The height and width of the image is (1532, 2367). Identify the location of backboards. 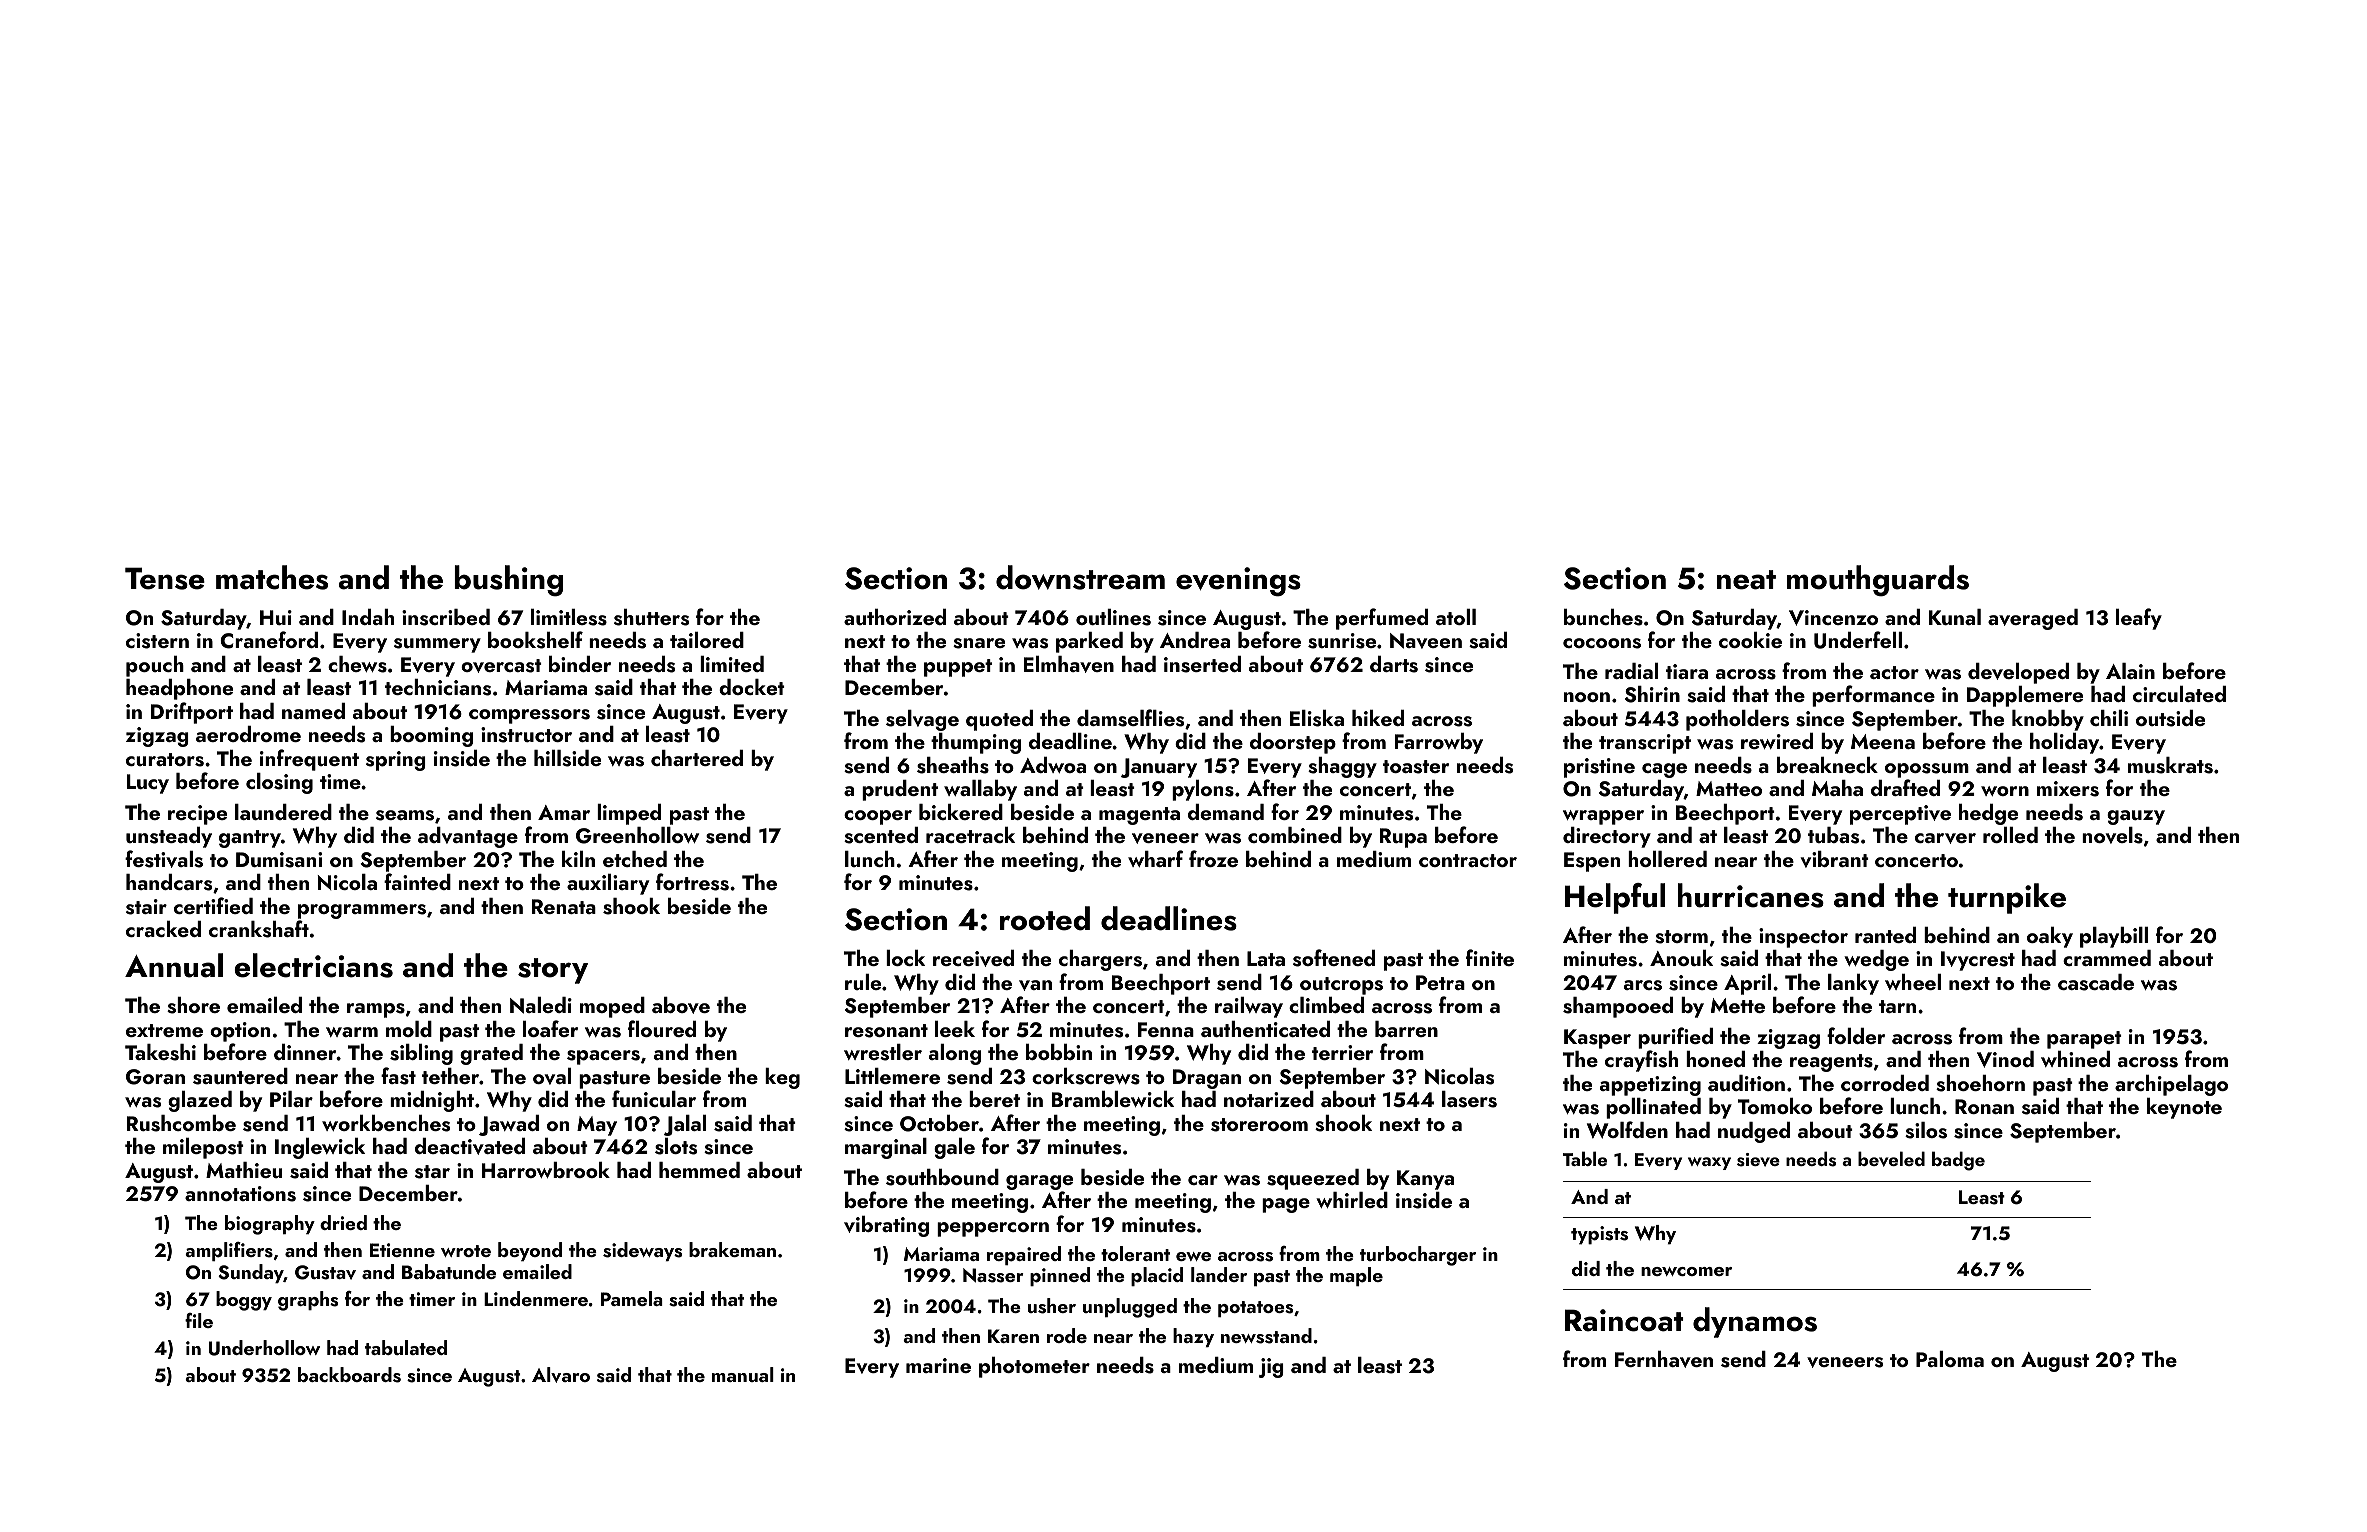
(349, 1375).
